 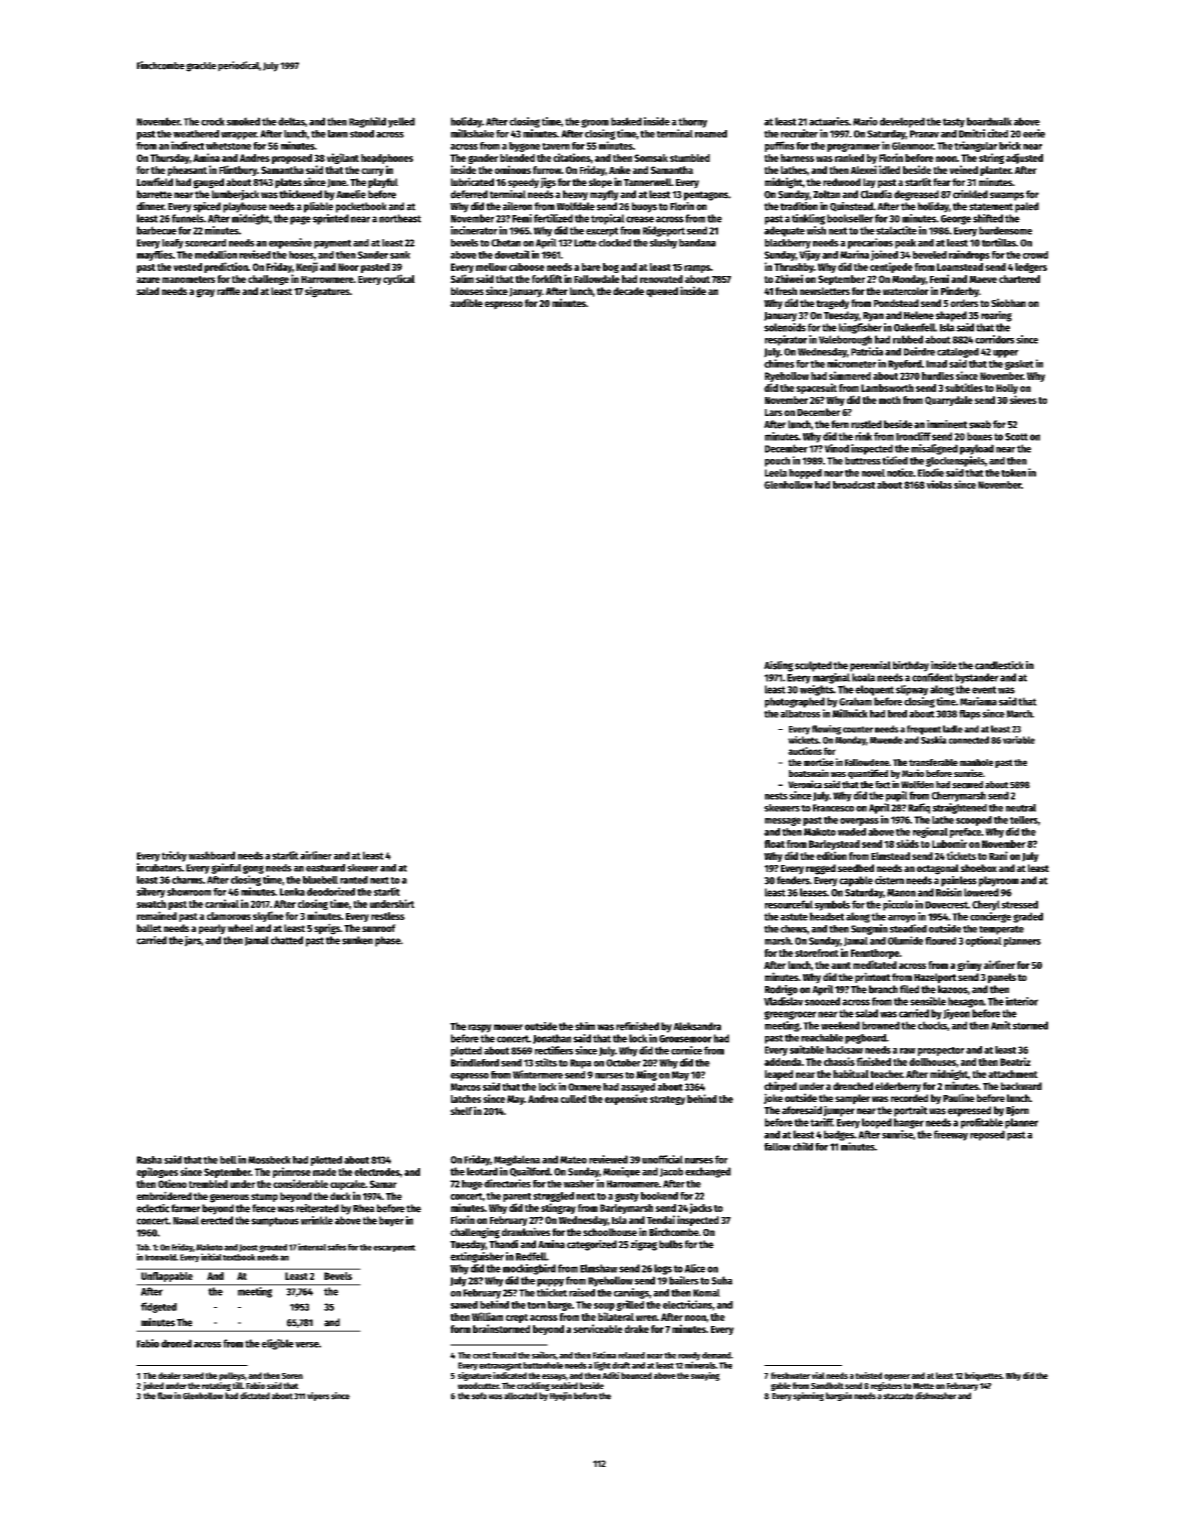 What do you see at coordinates (774, 844) in the screenshot?
I see `float` at bounding box center [774, 844].
